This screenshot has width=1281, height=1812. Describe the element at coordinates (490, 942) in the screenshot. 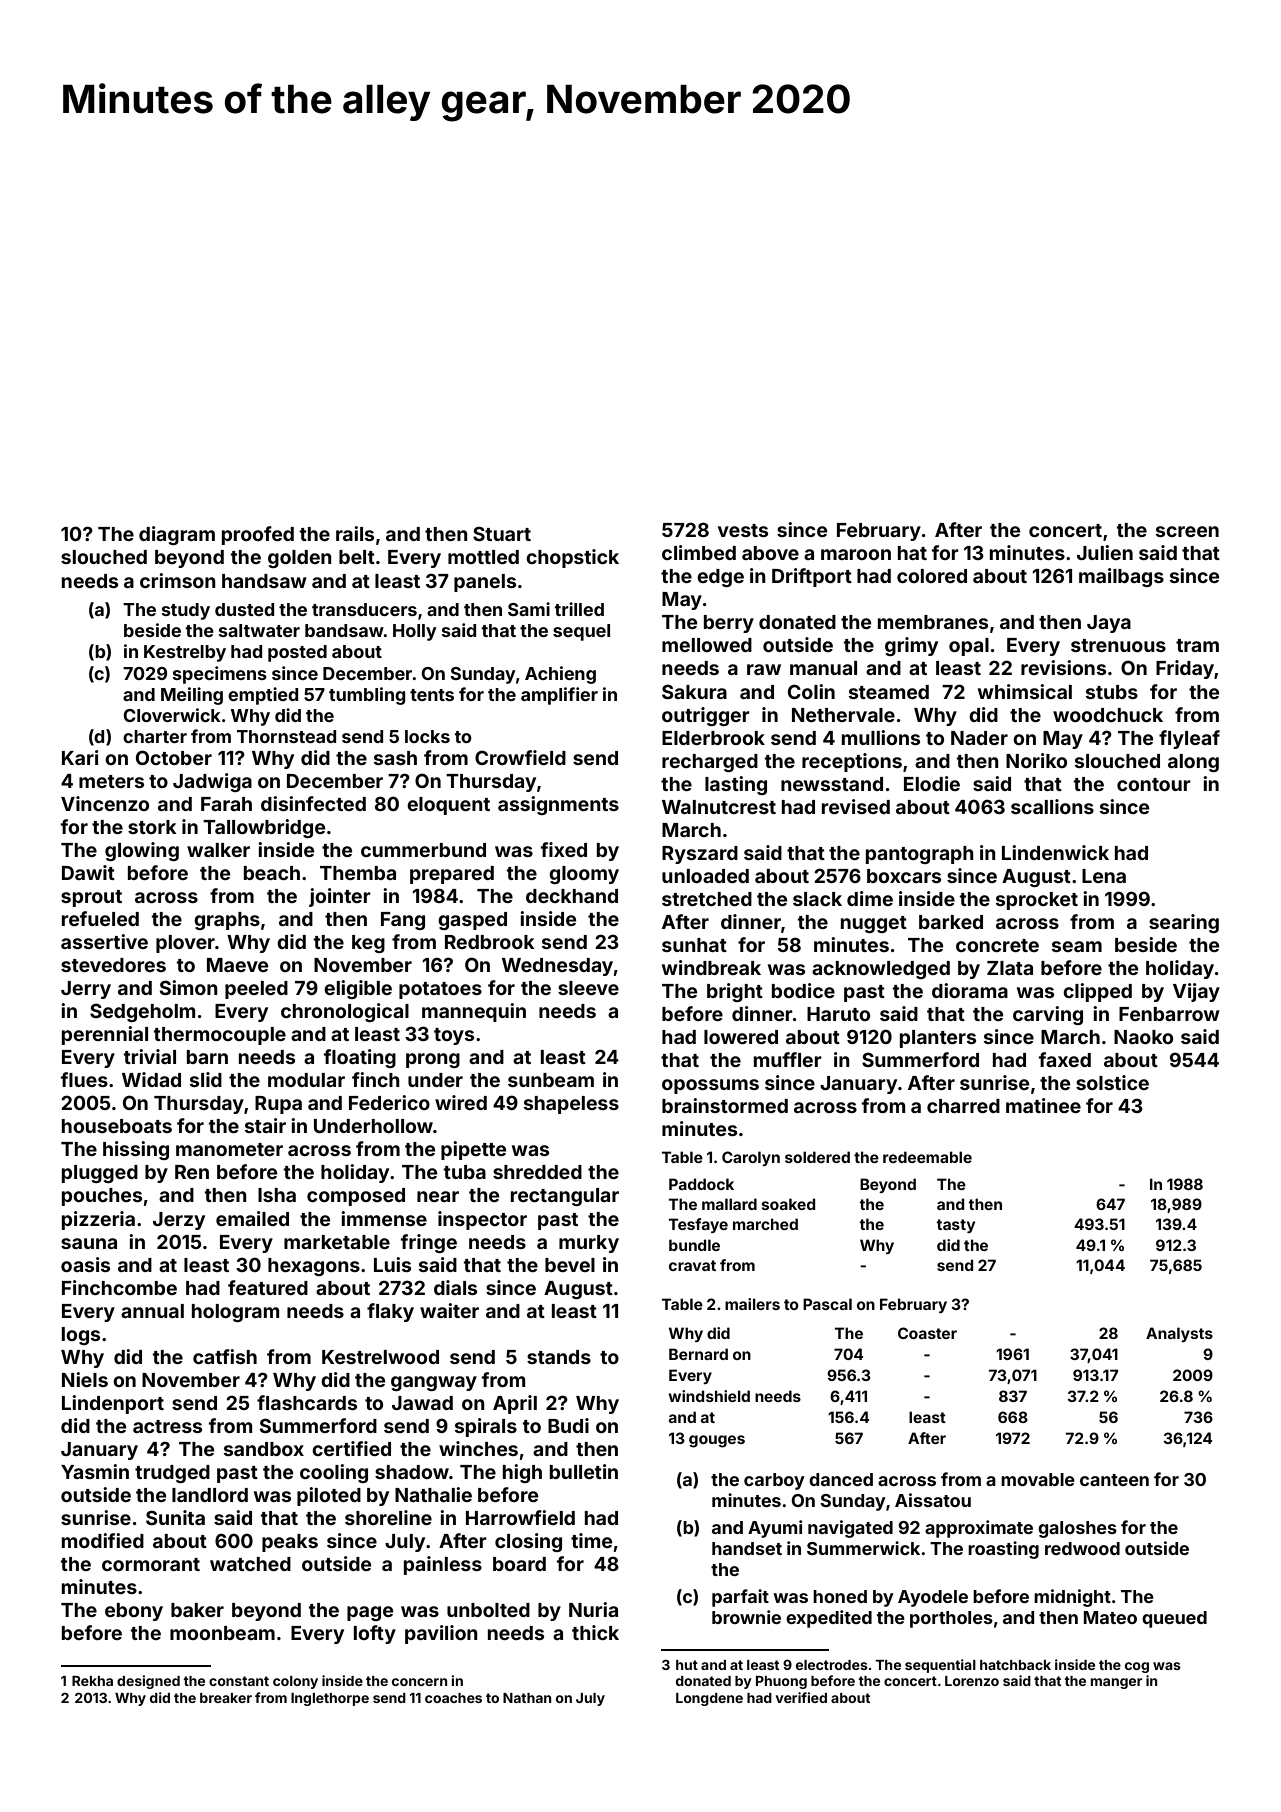

I see `Redbrook` at that location.
